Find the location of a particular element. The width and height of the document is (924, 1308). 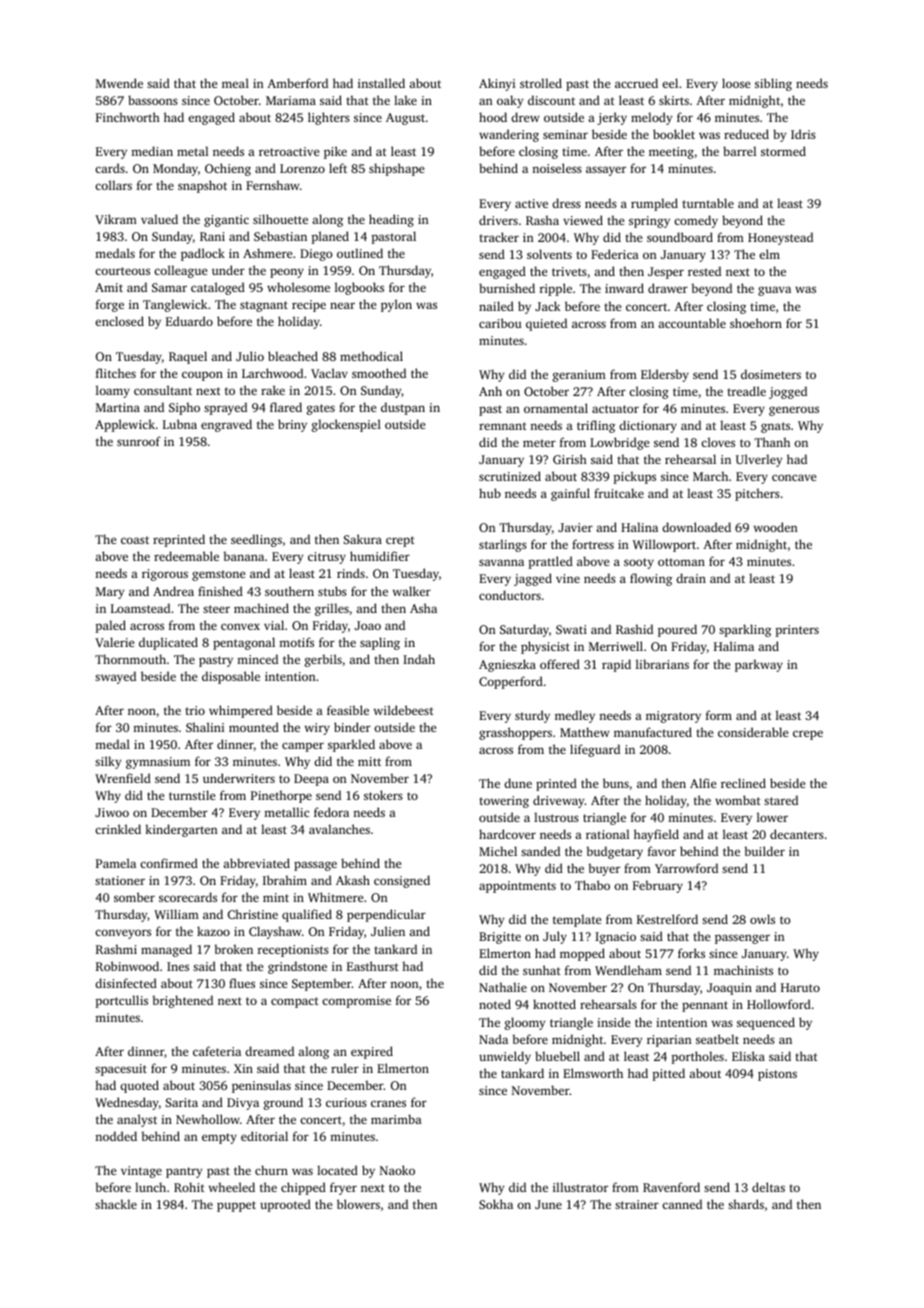

dune is located at coordinates (518, 783).
